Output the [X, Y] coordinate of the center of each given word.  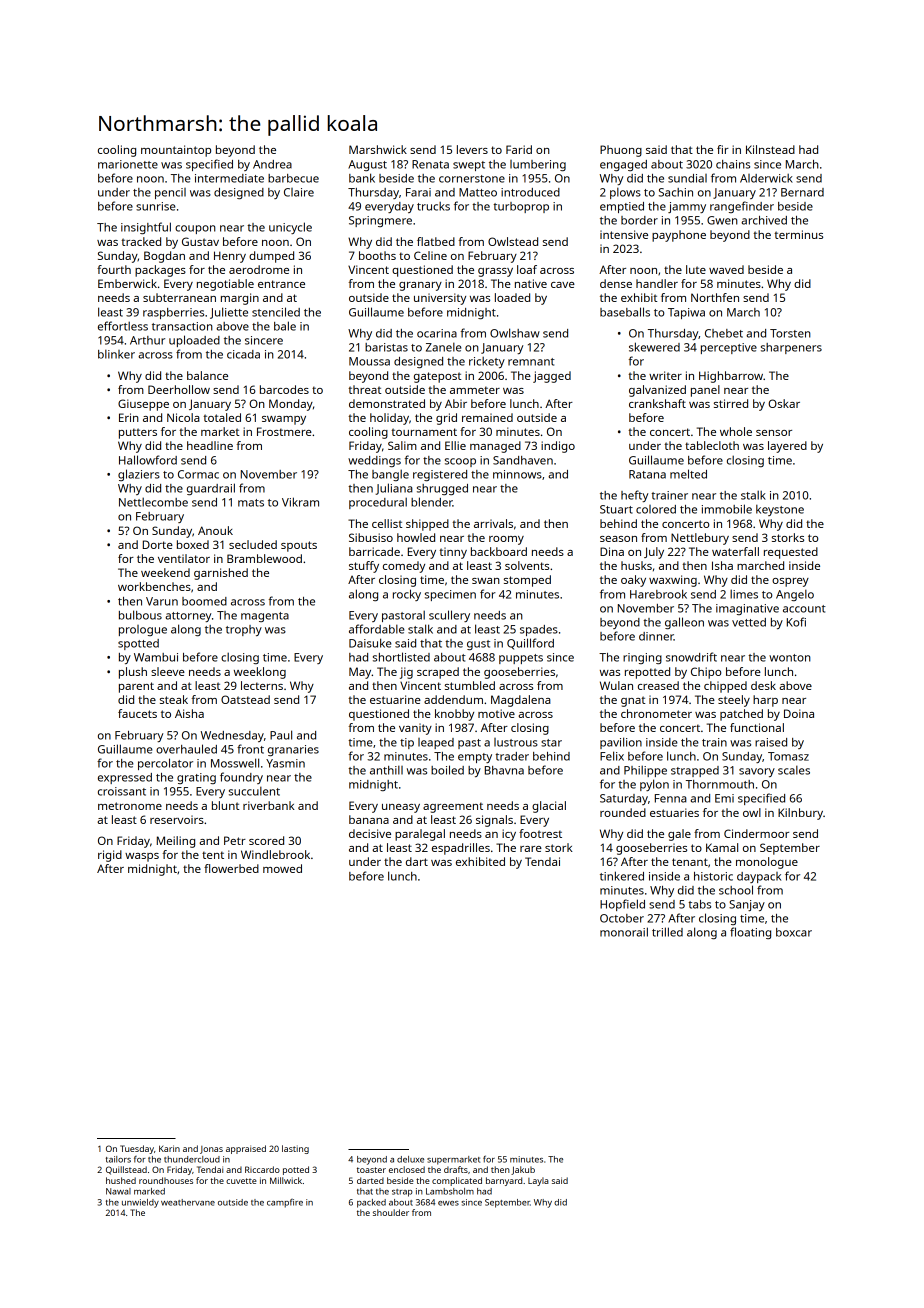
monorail [624, 932]
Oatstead [245, 699]
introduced [530, 192]
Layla [538, 1181]
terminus [798, 234]
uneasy [401, 808]
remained [487, 417]
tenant [690, 862]
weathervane [188, 1202]
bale [285, 326]
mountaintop [176, 151]
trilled [667, 932]
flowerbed [231, 868]
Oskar [784, 403]
